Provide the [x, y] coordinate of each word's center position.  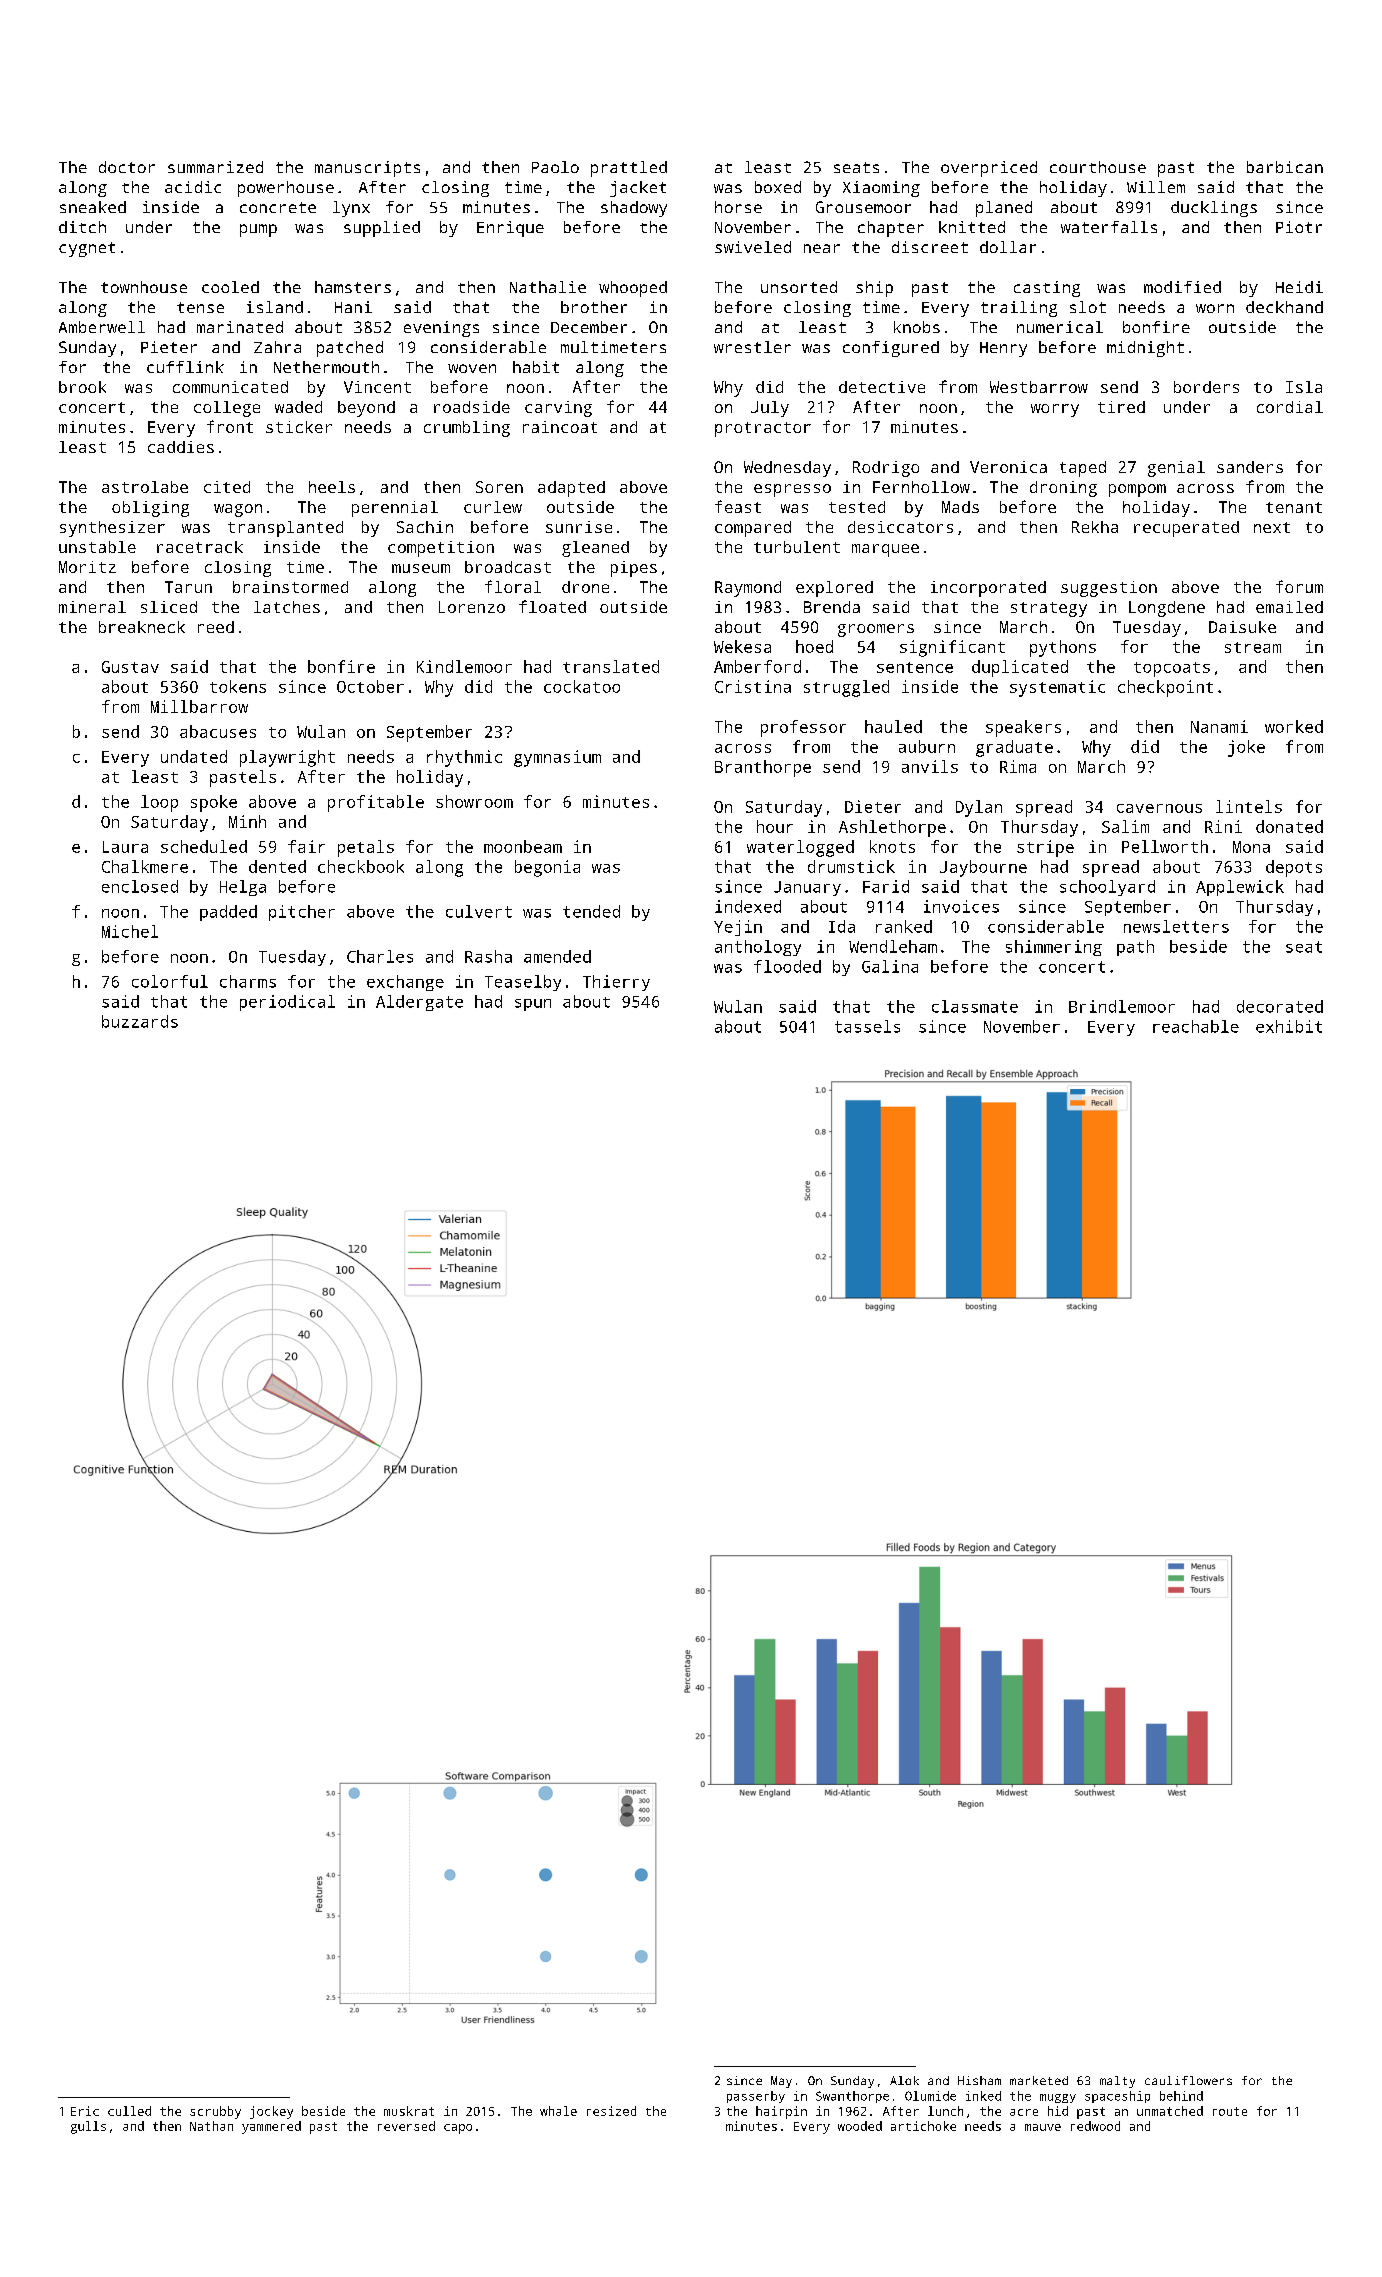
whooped [633, 289]
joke [1246, 748]
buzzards [140, 1021]
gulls [88, 2127]
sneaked [93, 207]
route [1230, 2111]
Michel [130, 931]
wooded [860, 2126]
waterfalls [1109, 227]
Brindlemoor [1122, 1006]
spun [533, 1005]
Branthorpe [763, 768]
